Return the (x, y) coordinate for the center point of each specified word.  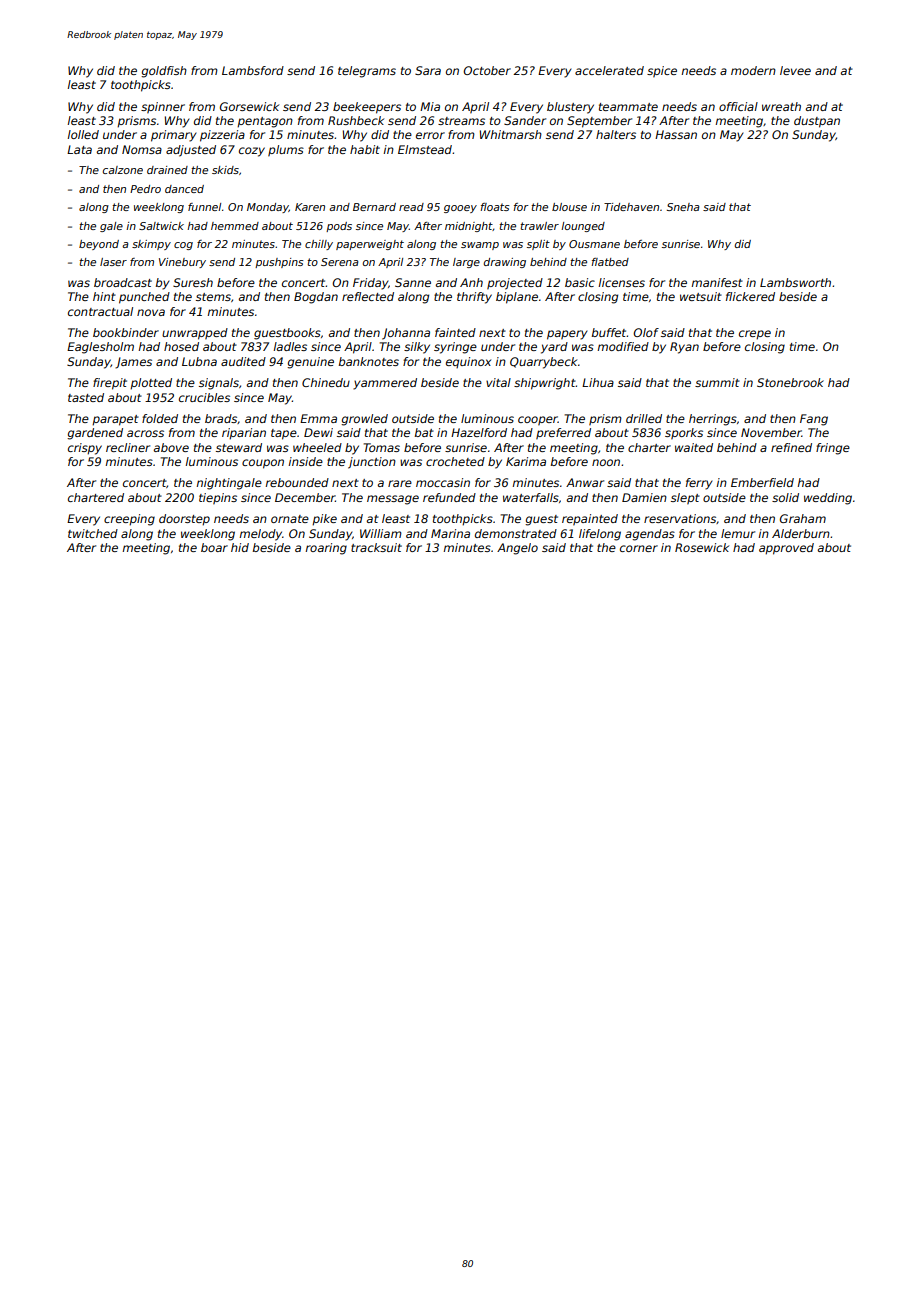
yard (554, 348)
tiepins (218, 499)
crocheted (455, 461)
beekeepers (367, 108)
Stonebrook (790, 382)
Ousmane (594, 244)
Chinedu (326, 382)
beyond (99, 245)
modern (753, 70)
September (599, 122)
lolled (83, 134)
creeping (129, 520)
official (738, 106)
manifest (717, 282)
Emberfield (762, 482)
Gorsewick (249, 106)
